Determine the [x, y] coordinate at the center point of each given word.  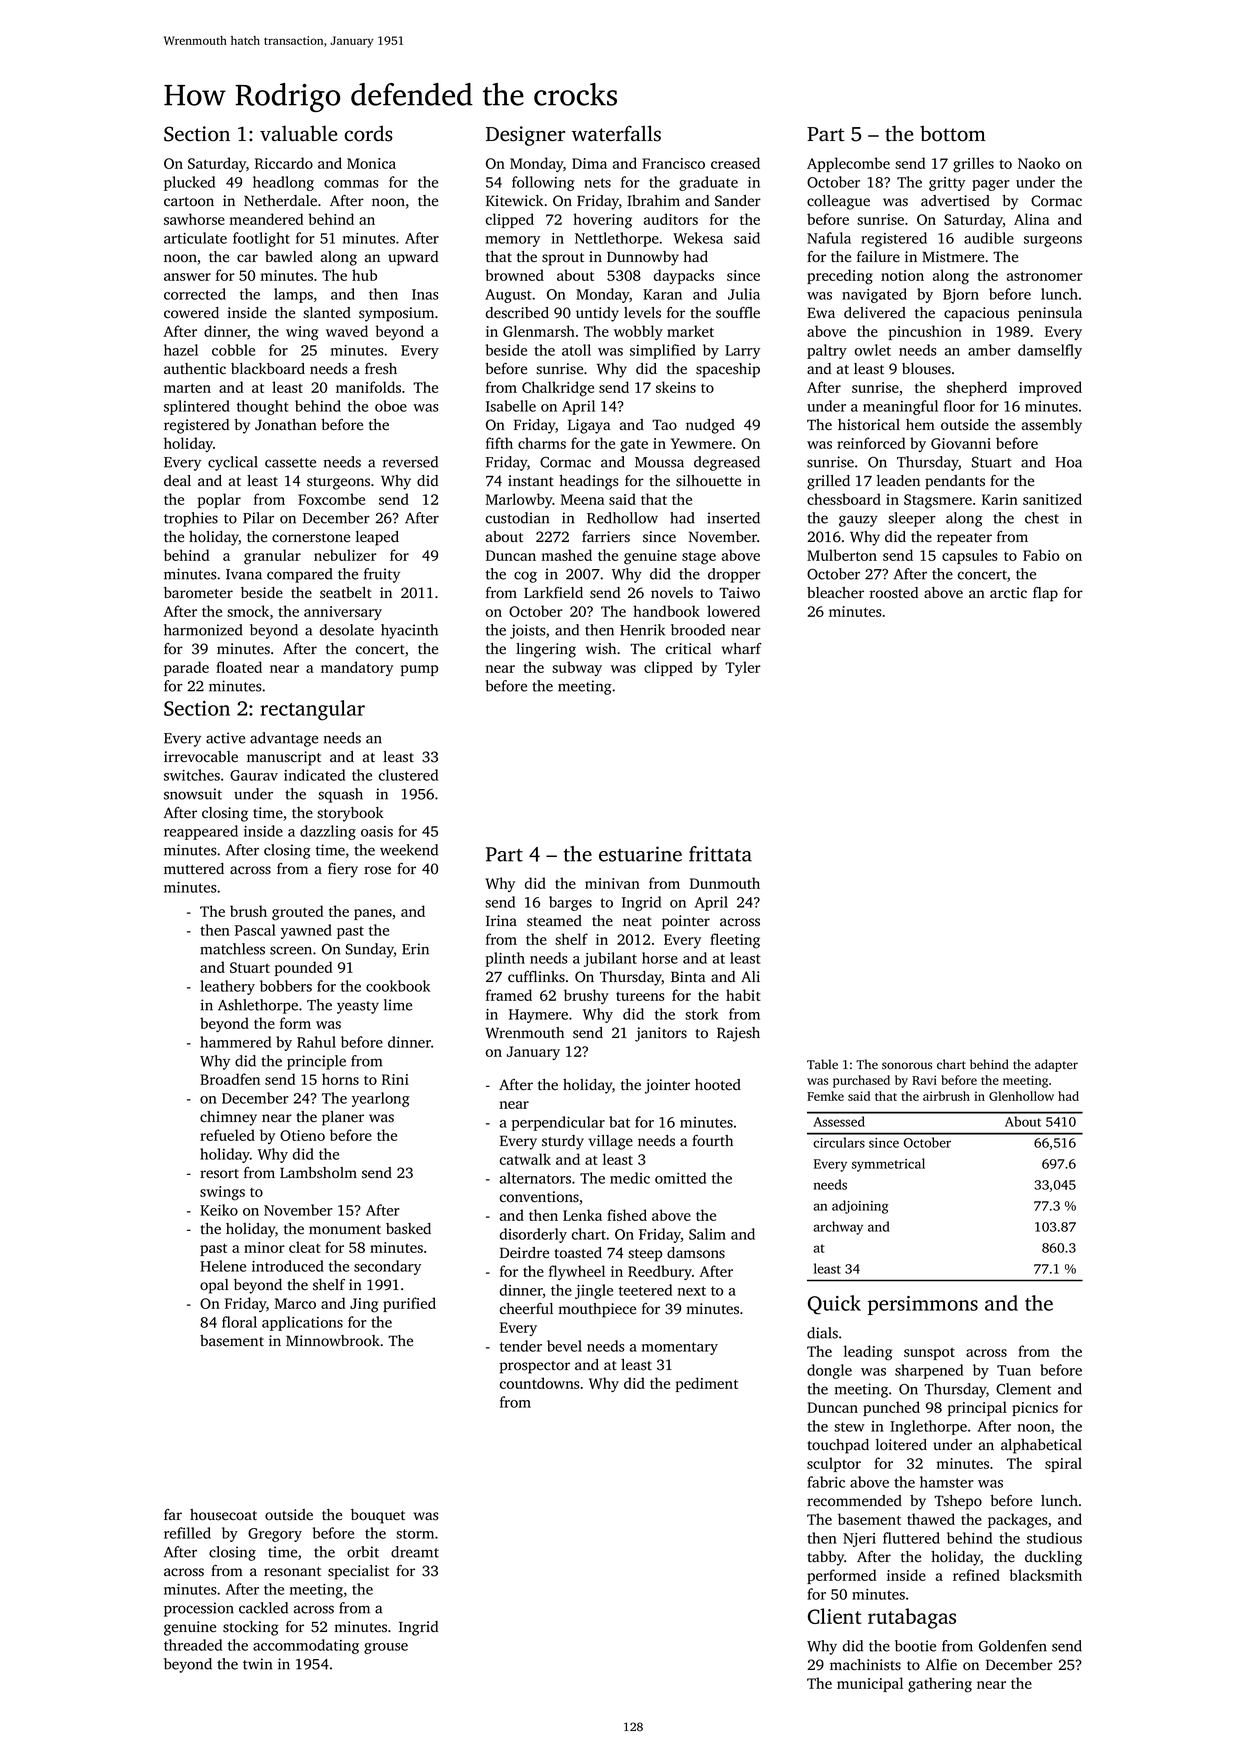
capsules [970, 556]
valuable [299, 133]
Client [834, 1616]
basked [408, 1229]
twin [257, 1664]
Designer [525, 136]
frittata [720, 854]
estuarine [640, 854]
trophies [191, 519]
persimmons [923, 1305]
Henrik [642, 630]
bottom [953, 133]
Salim [707, 1234]
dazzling [328, 832]
